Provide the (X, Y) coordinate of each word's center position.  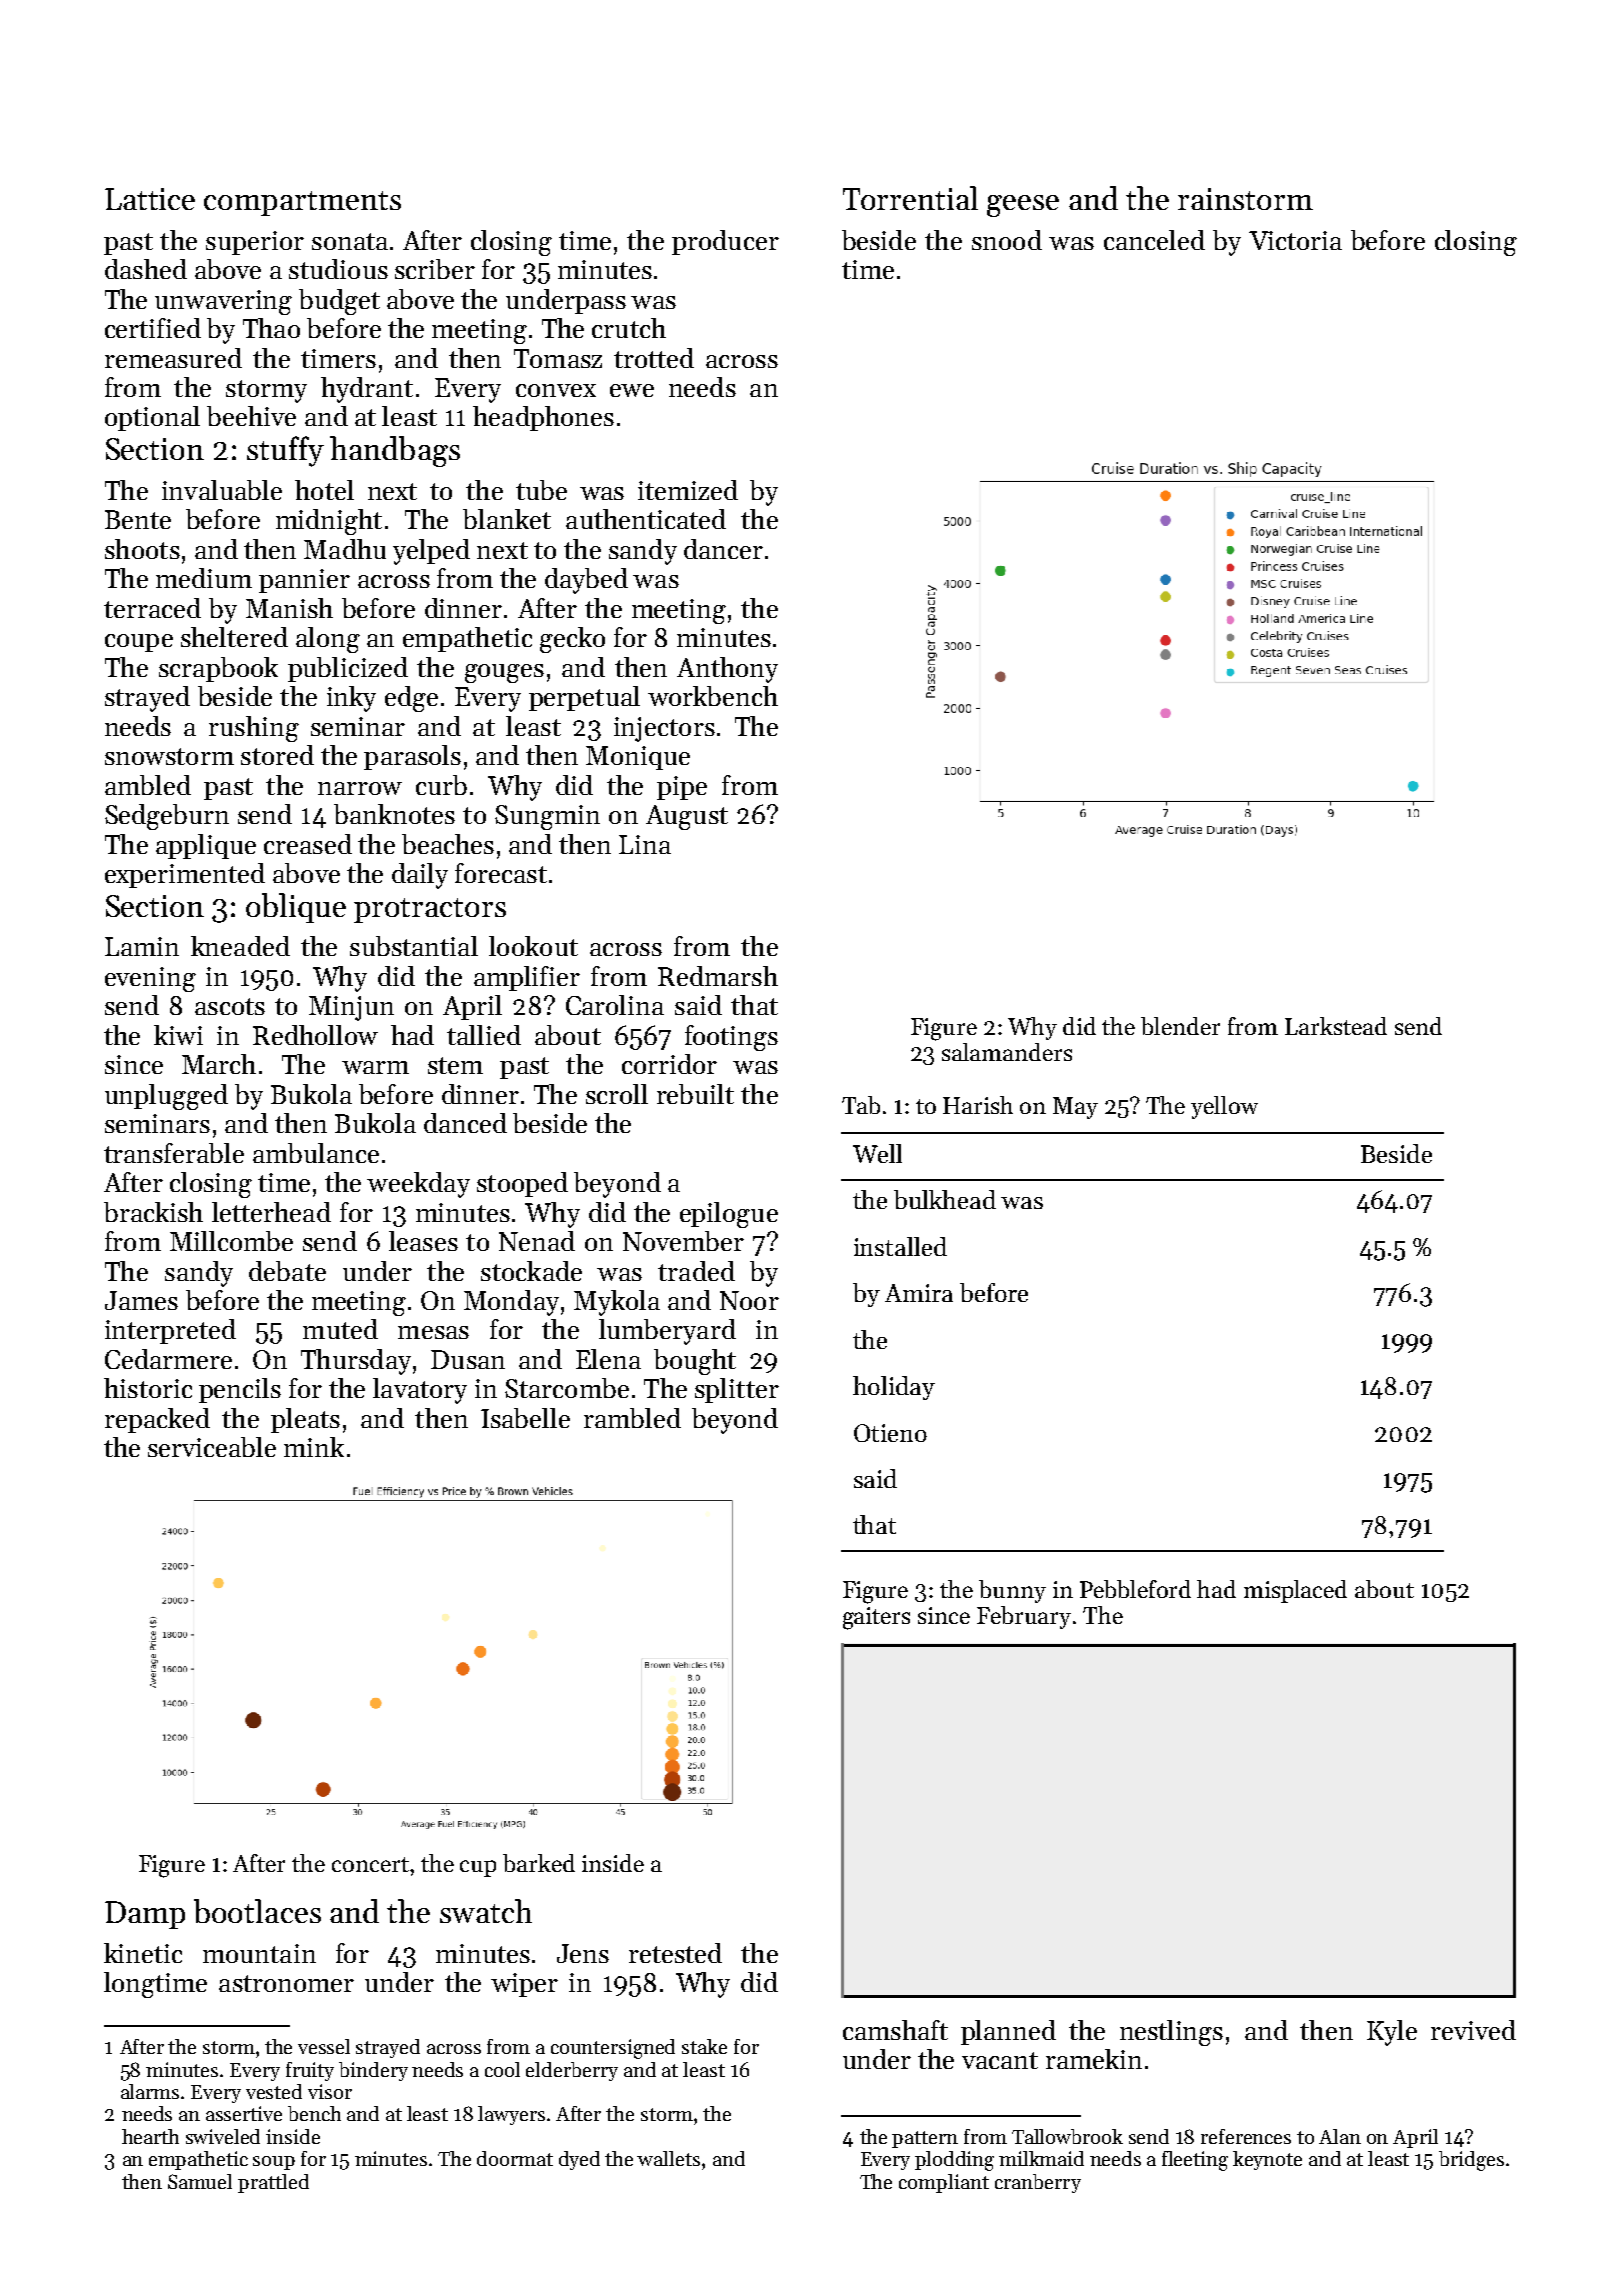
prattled (273, 2183)
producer (725, 242)
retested (675, 1953)
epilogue (729, 1215)
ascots (230, 1006)
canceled (1154, 240)
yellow (1224, 1107)
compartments (302, 203)
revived (1473, 2030)
